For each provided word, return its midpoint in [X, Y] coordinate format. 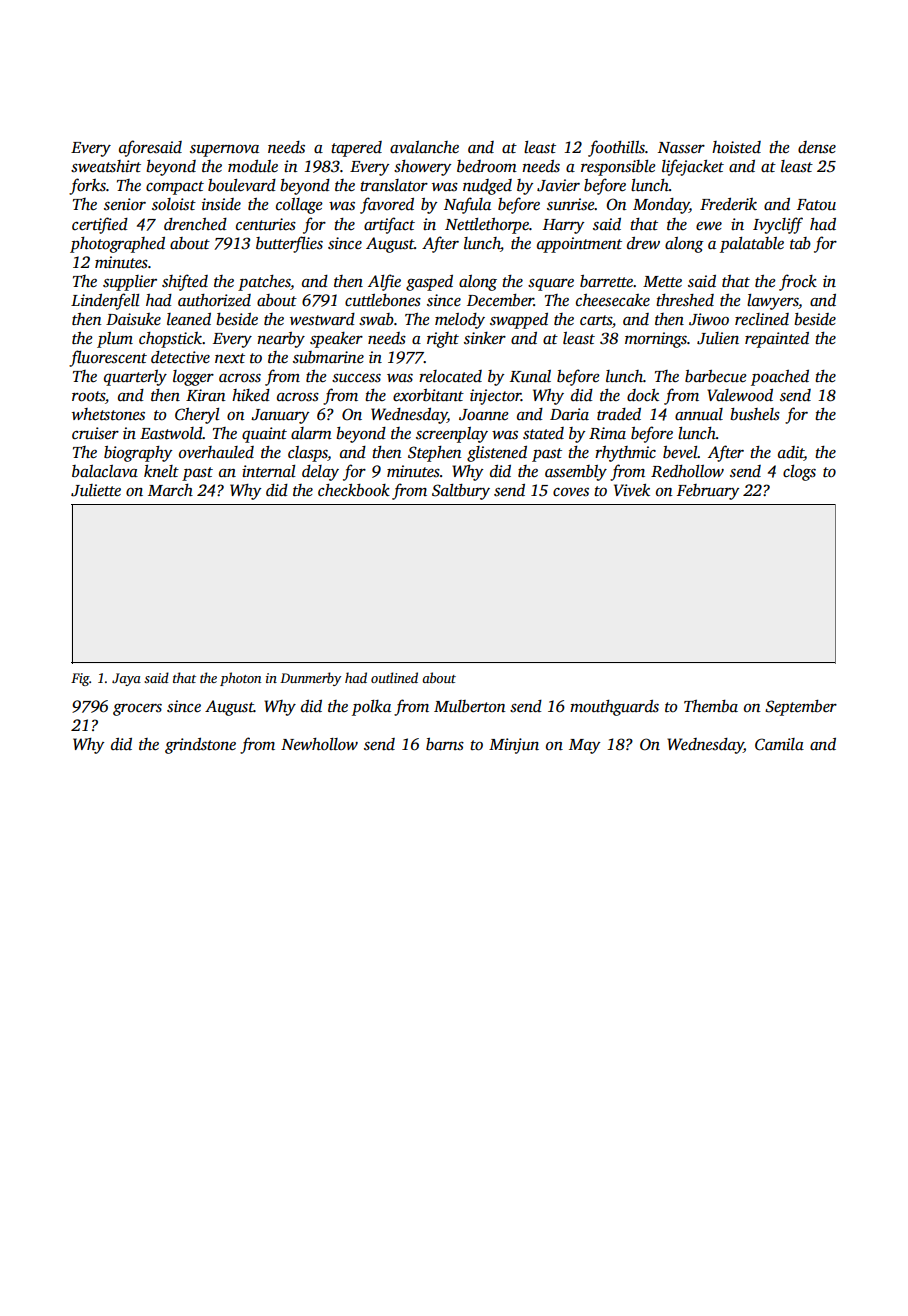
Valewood [740, 395]
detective [180, 357]
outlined [394, 677]
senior [125, 204]
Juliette [96, 490]
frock [798, 282]
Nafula [467, 205]
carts [596, 320]
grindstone [200, 746]
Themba [711, 706]
